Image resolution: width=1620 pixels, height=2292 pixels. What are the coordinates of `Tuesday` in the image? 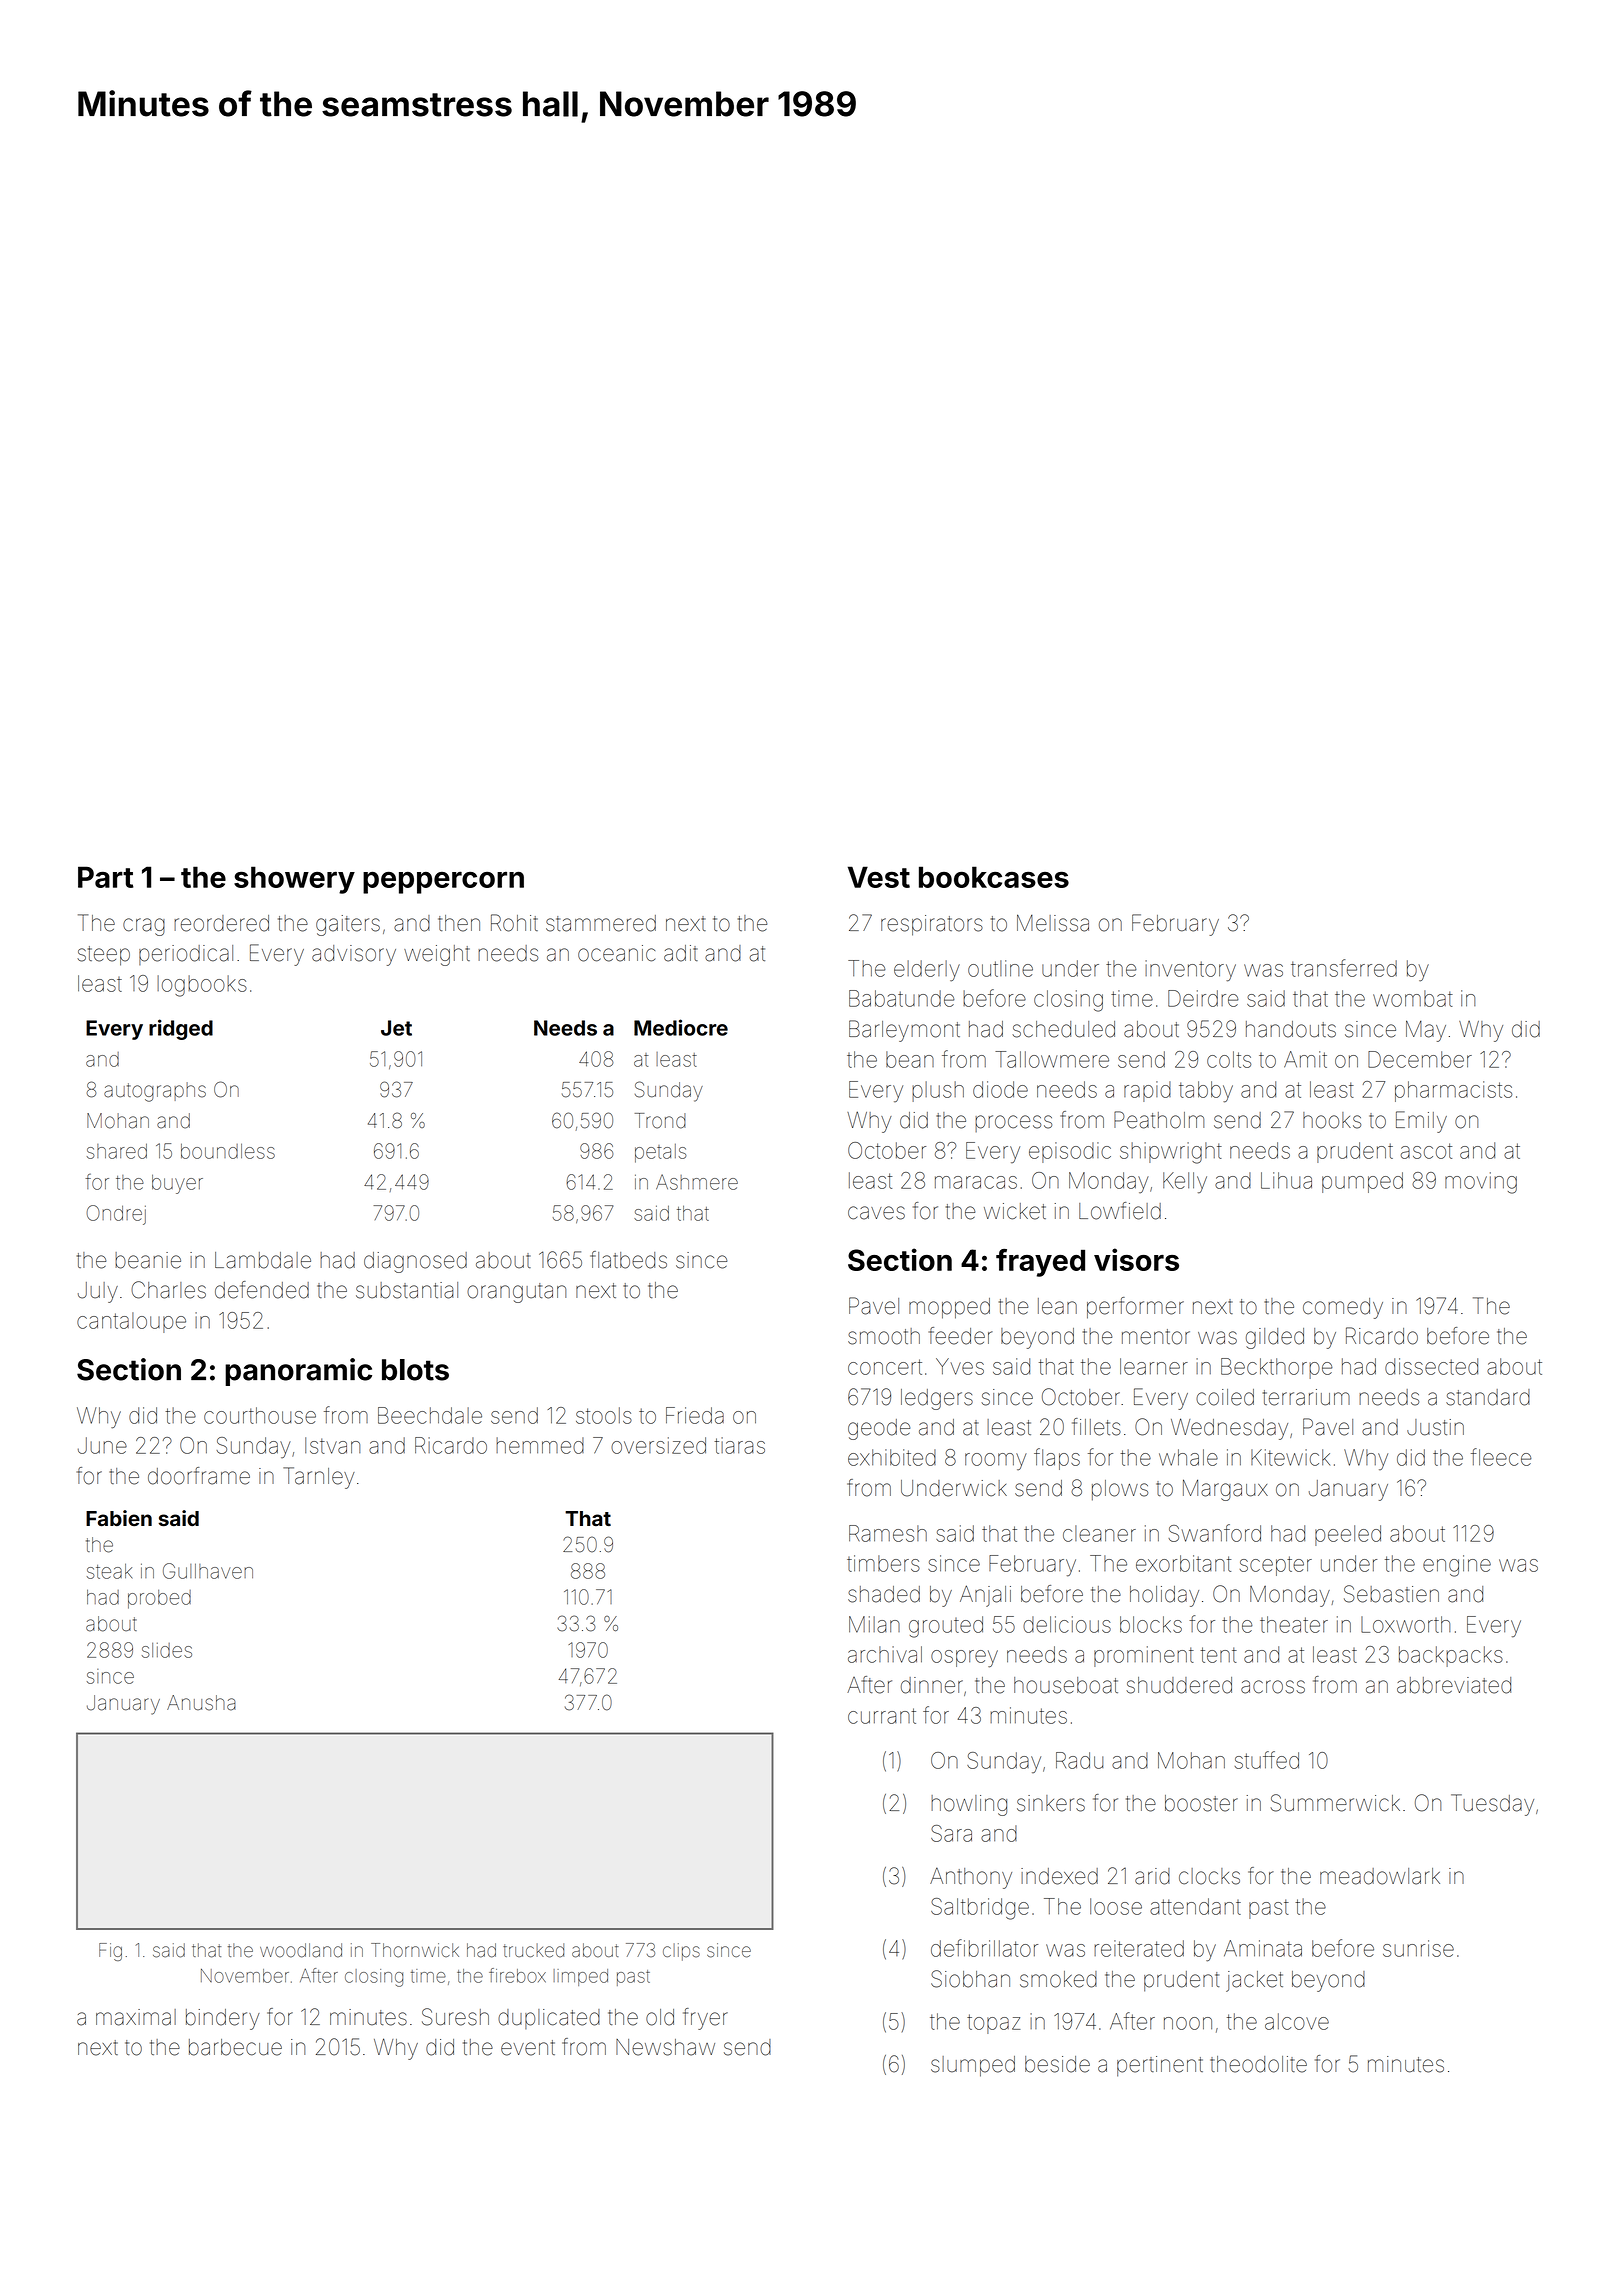 It's located at (1492, 1805).
